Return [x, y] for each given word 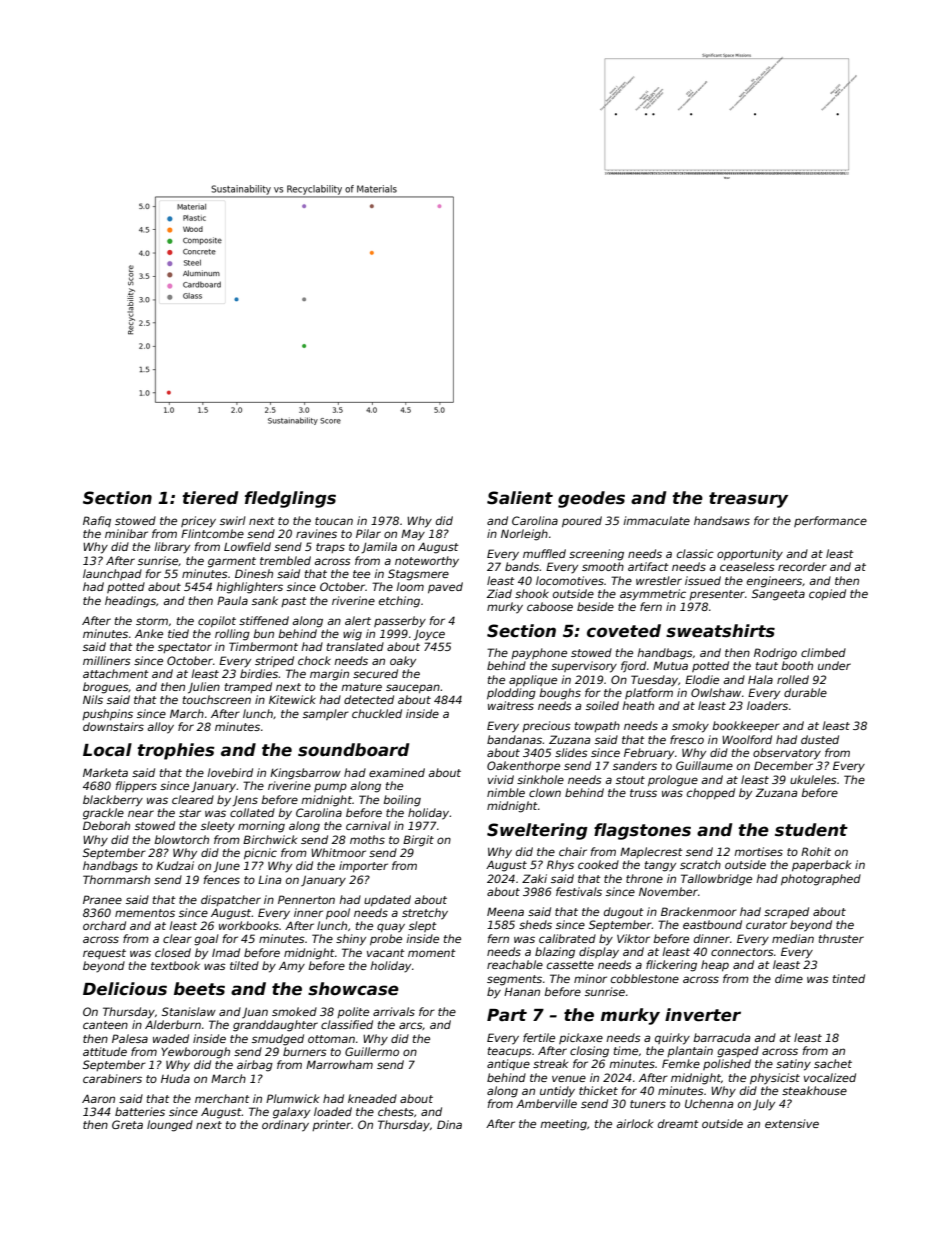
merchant [222, 1098]
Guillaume [704, 765]
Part [507, 1015]
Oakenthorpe [523, 766]
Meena [505, 911]
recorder [802, 566]
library [172, 548]
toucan [334, 521]
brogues [105, 688]
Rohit [816, 851]
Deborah [106, 825]
